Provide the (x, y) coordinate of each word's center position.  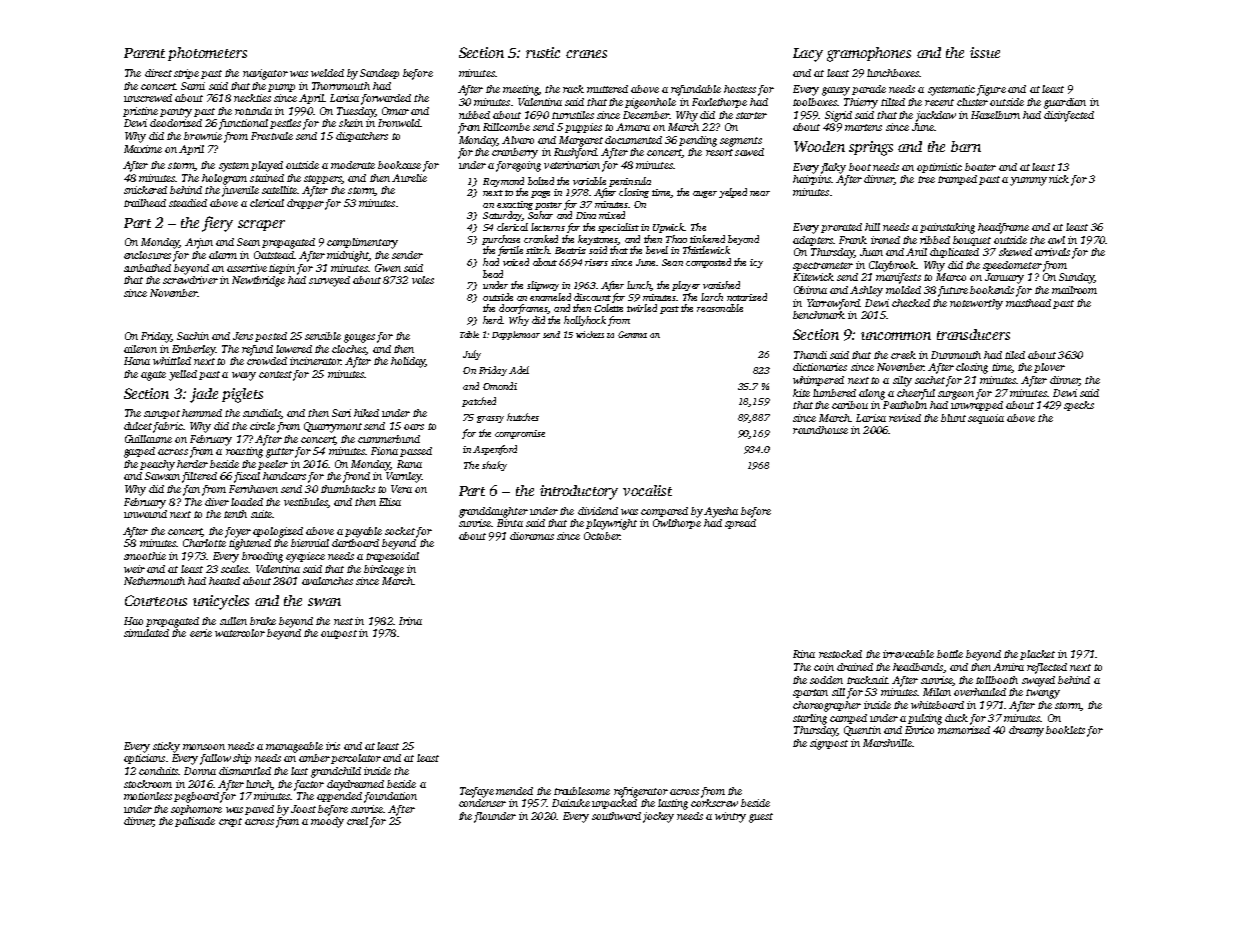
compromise (520, 434)
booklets (1065, 730)
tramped (957, 180)
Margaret (581, 141)
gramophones (869, 54)
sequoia (986, 419)
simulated (146, 633)
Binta (510, 523)
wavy (244, 376)
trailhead (145, 203)
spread (740, 524)
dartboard (355, 543)
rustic (543, 52)
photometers (207, 54)
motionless (148, 796)
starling (810, 719)
